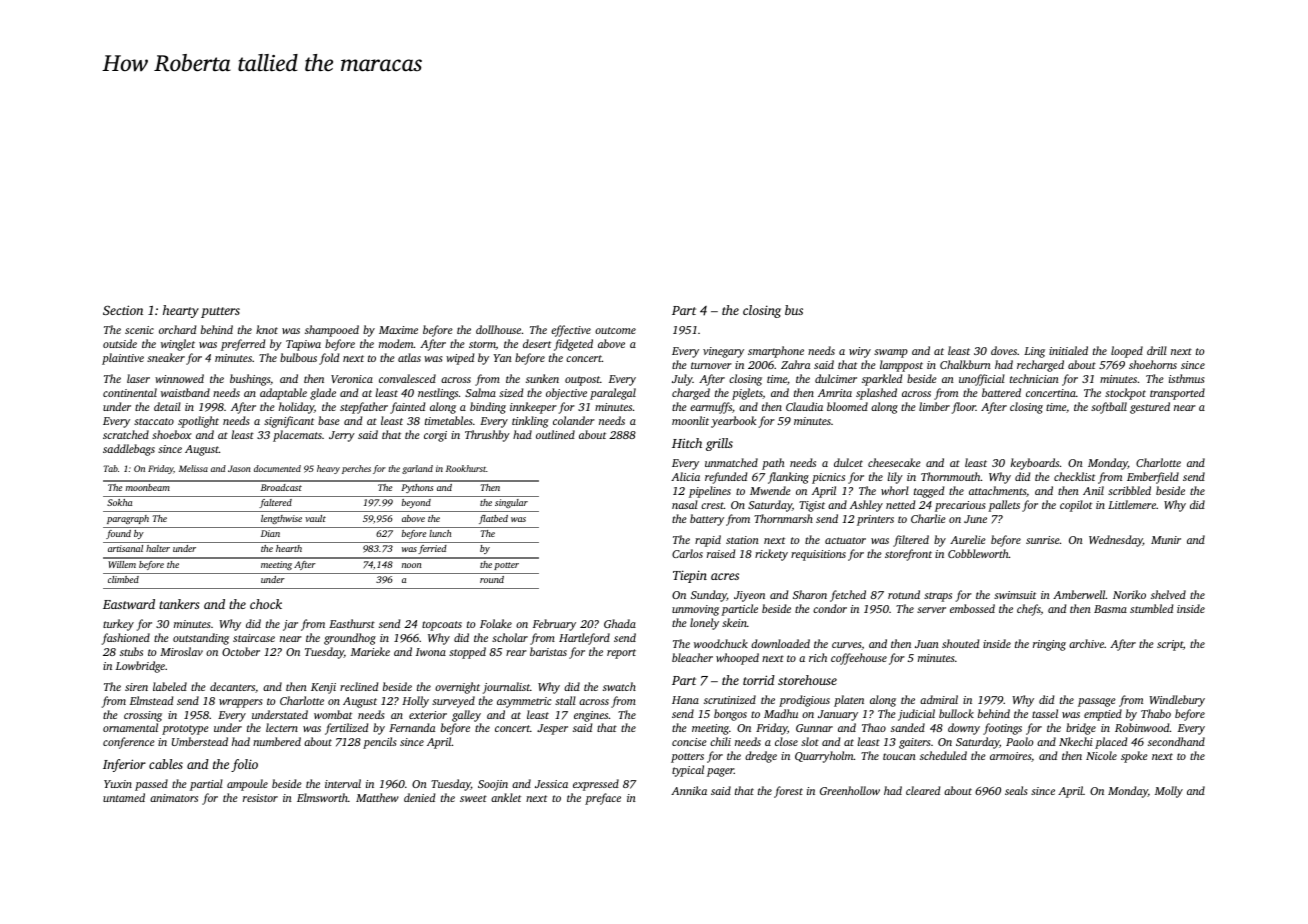 The width and height of the image is (1308, 924). What do you see at coordinates (1177, 701) in the image?
I see `Windlebury` at bounding box center [1177, 701].
